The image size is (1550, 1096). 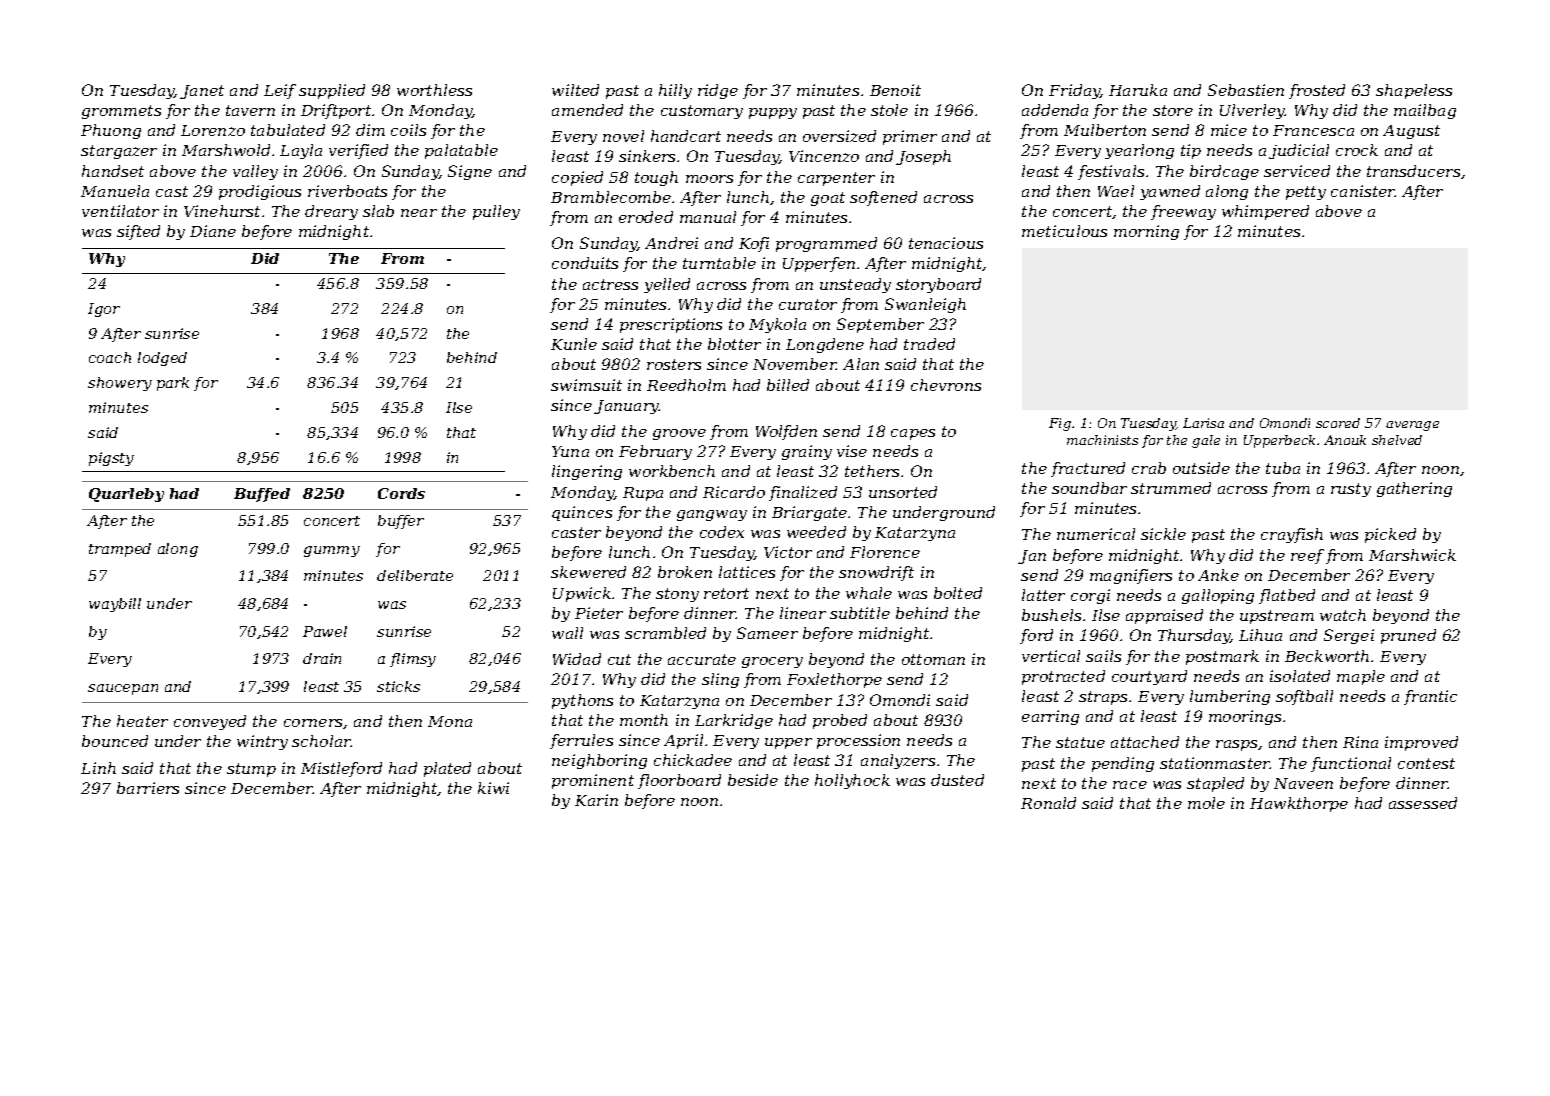 I want to click on handset, so click(x=113, y=171).
